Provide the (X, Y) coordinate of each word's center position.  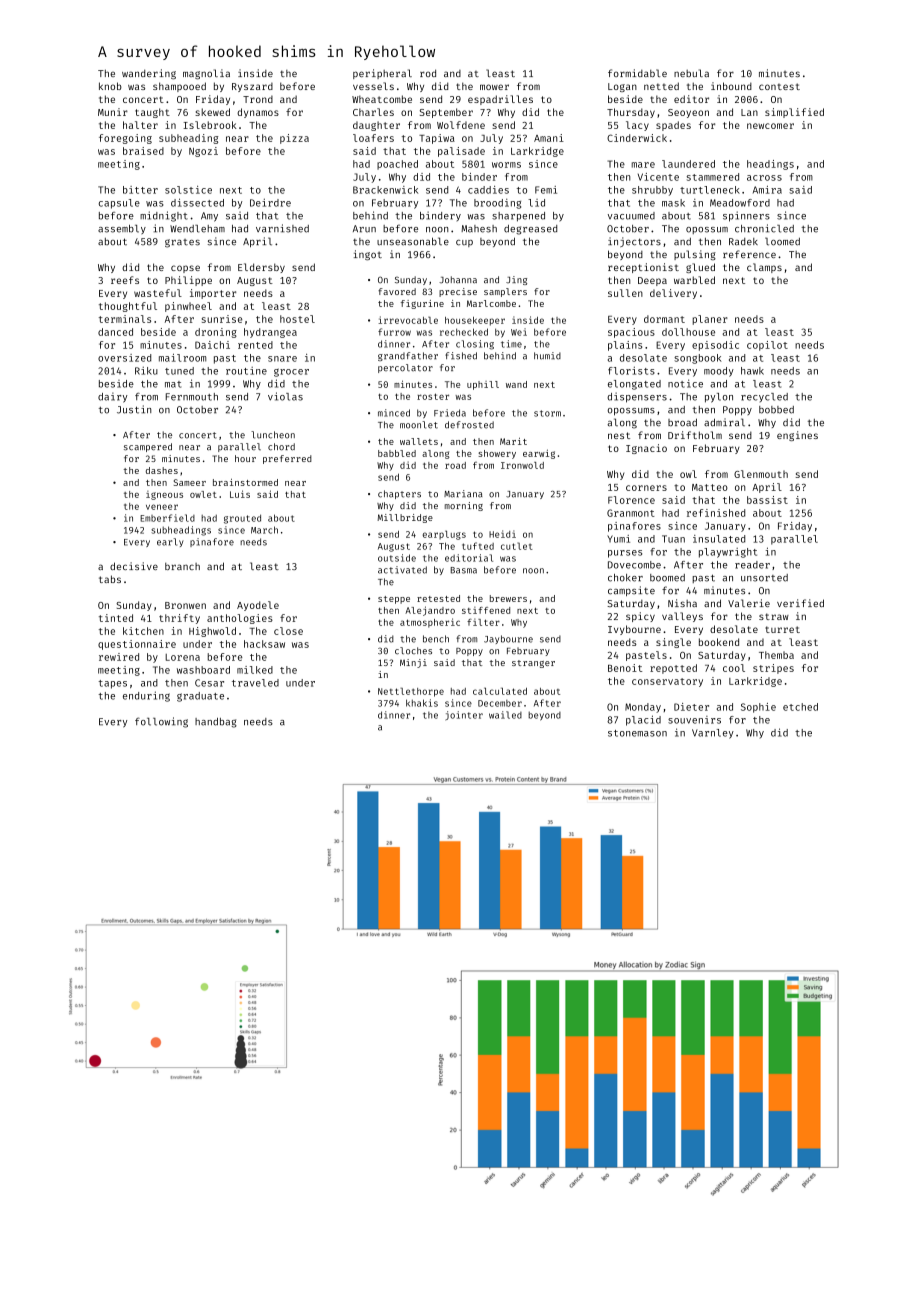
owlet (203, 494)
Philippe (188, 281)
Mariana (463, 494)
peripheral (382, 74)
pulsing (695, 255)
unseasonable (413, 241)
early (170, 542)
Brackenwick (385, 190)
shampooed (179, 87)
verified (800, 603)
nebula (691, 73)
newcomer (770, 126)
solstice (188, 190)
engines (797, 436)
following (161, 722)
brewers (508, 598)
